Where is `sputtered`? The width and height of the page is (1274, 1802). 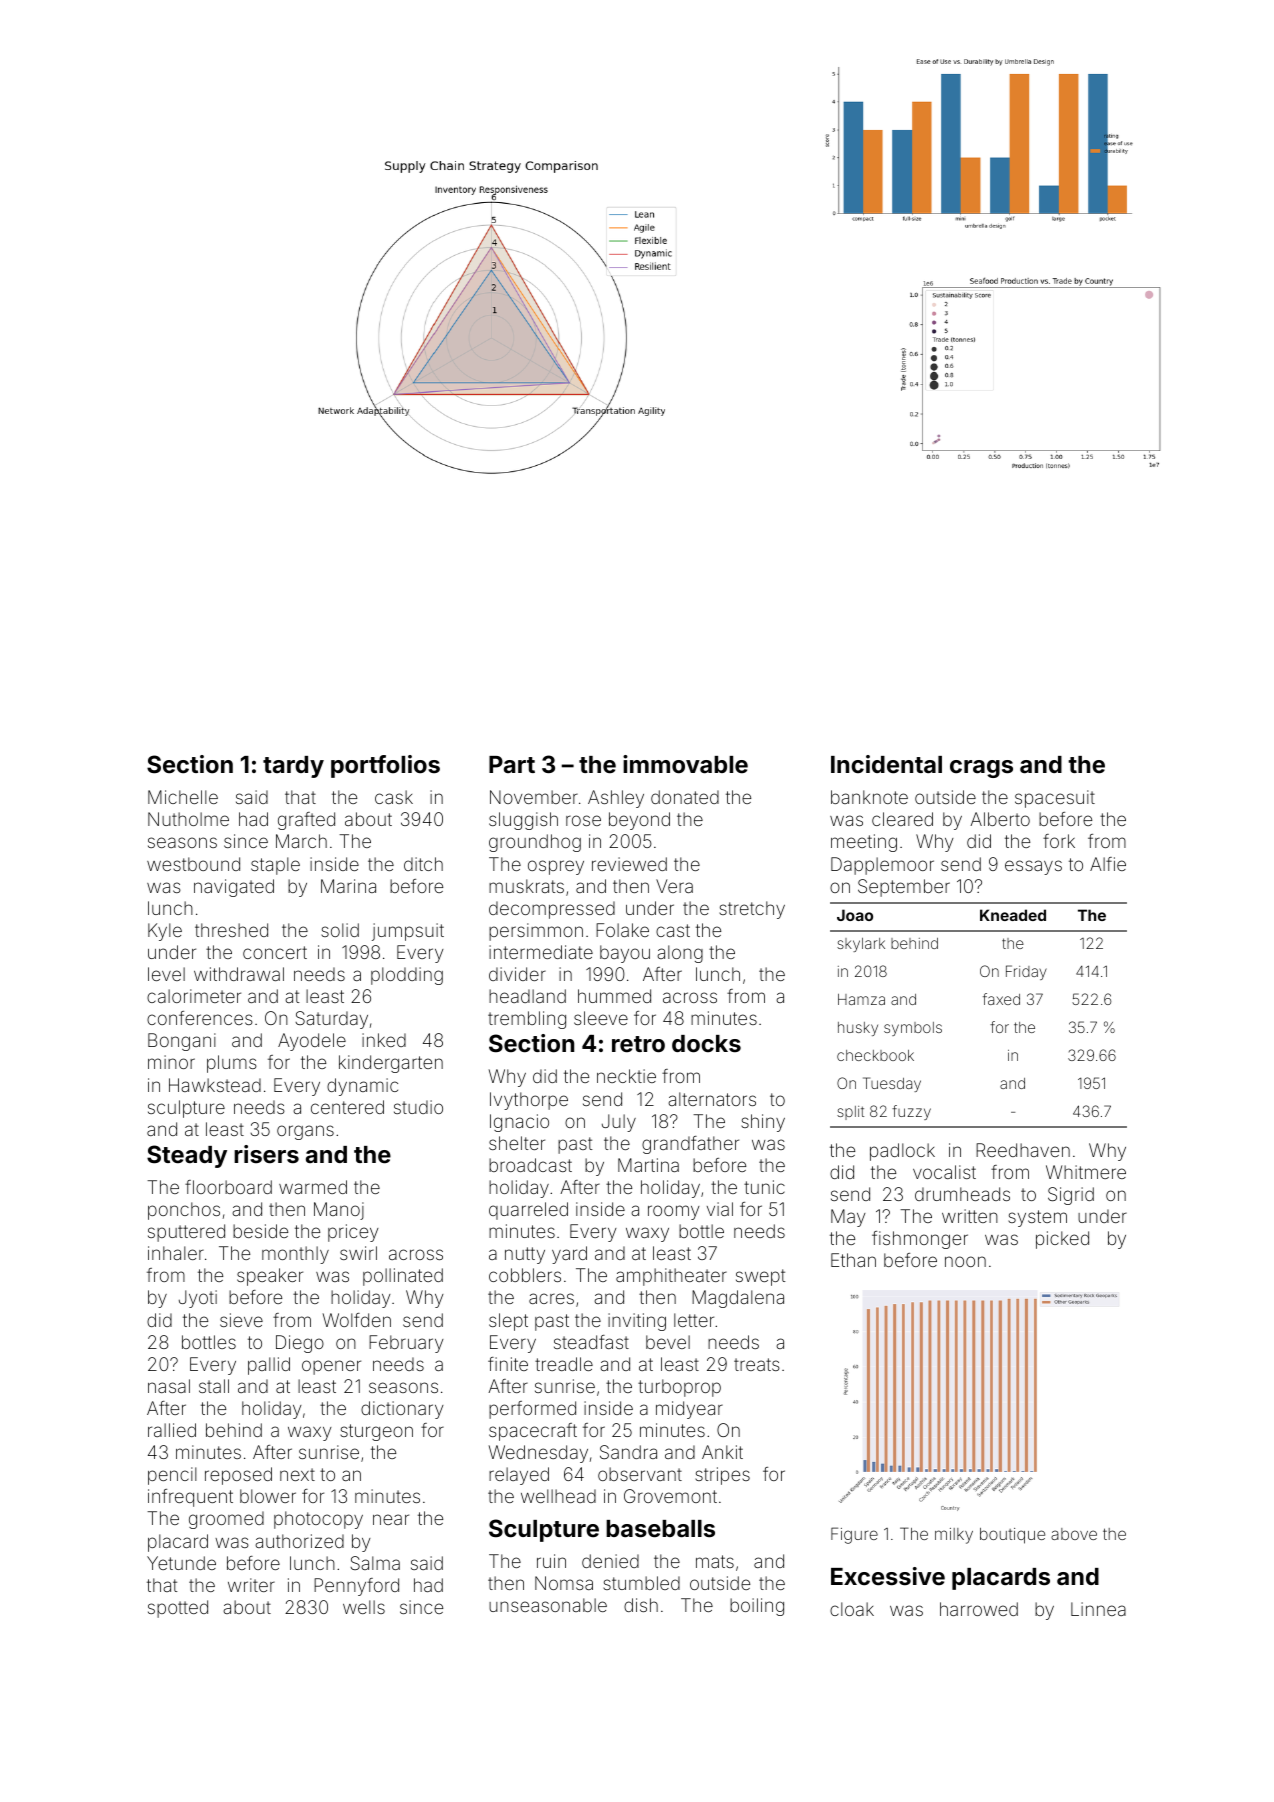
sputtered is located at coordinates (186, 1233).
